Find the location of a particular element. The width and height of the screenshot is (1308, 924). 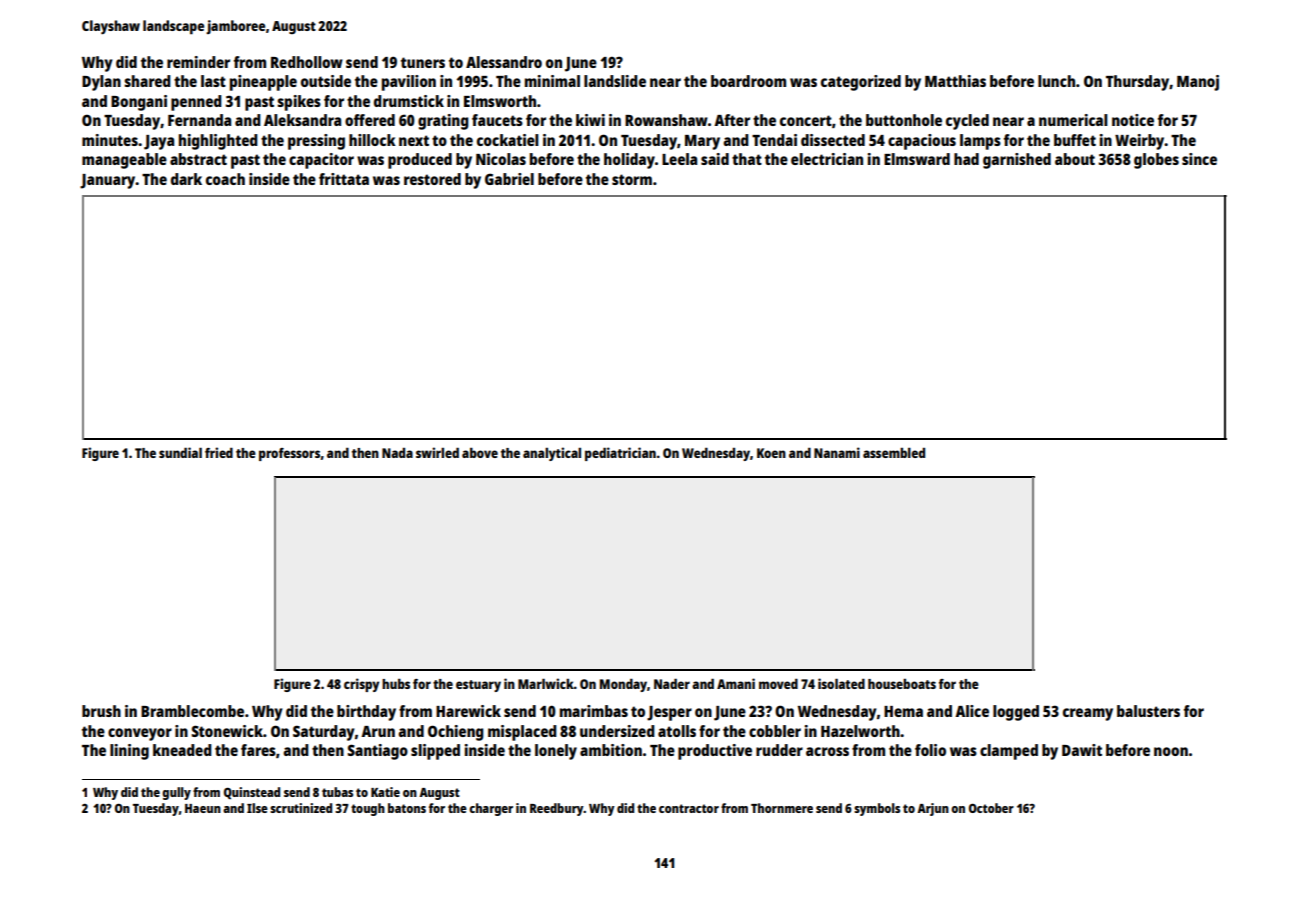

storm is located at coordinates (632, 179).
